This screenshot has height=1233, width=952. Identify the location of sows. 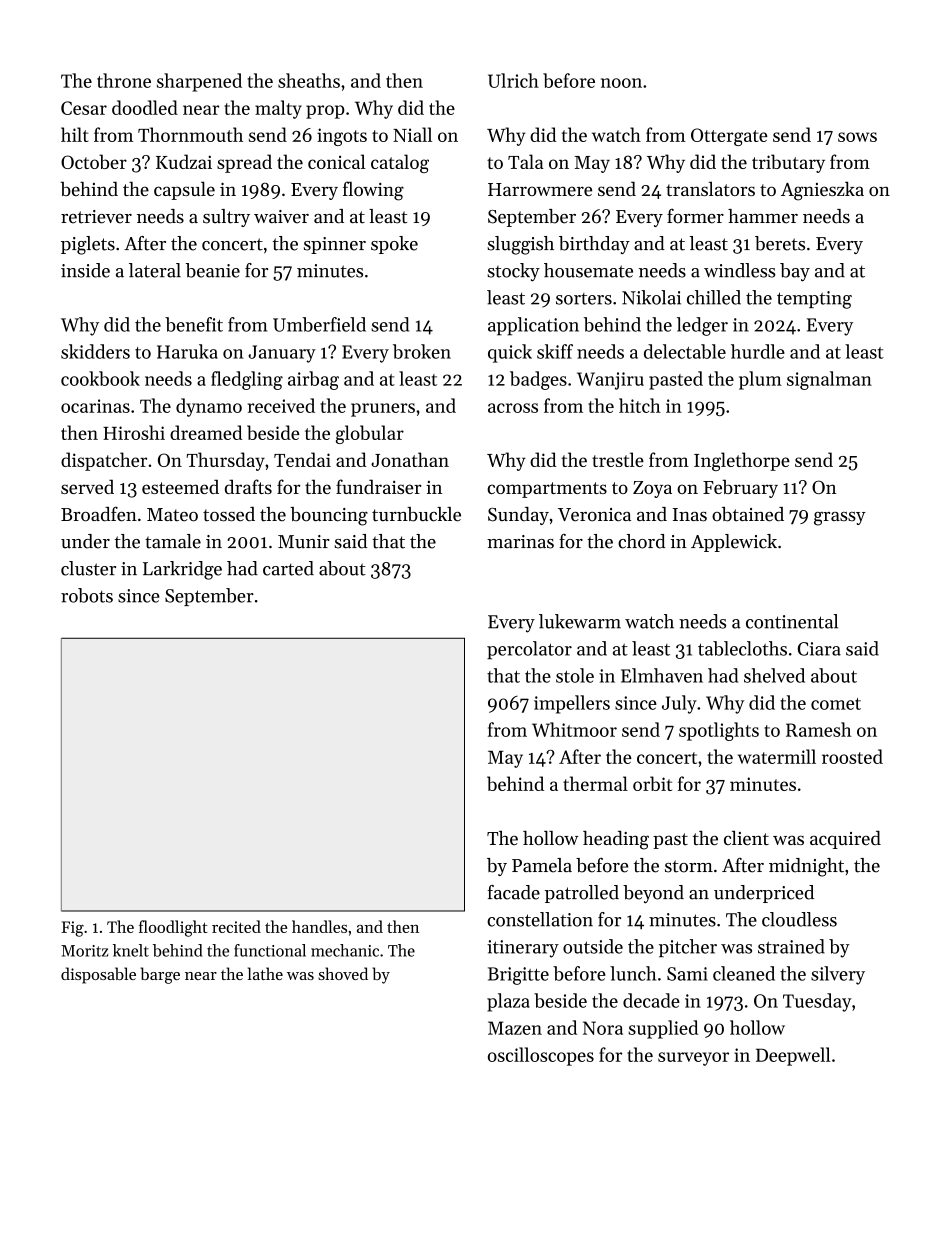
(857, 137).
